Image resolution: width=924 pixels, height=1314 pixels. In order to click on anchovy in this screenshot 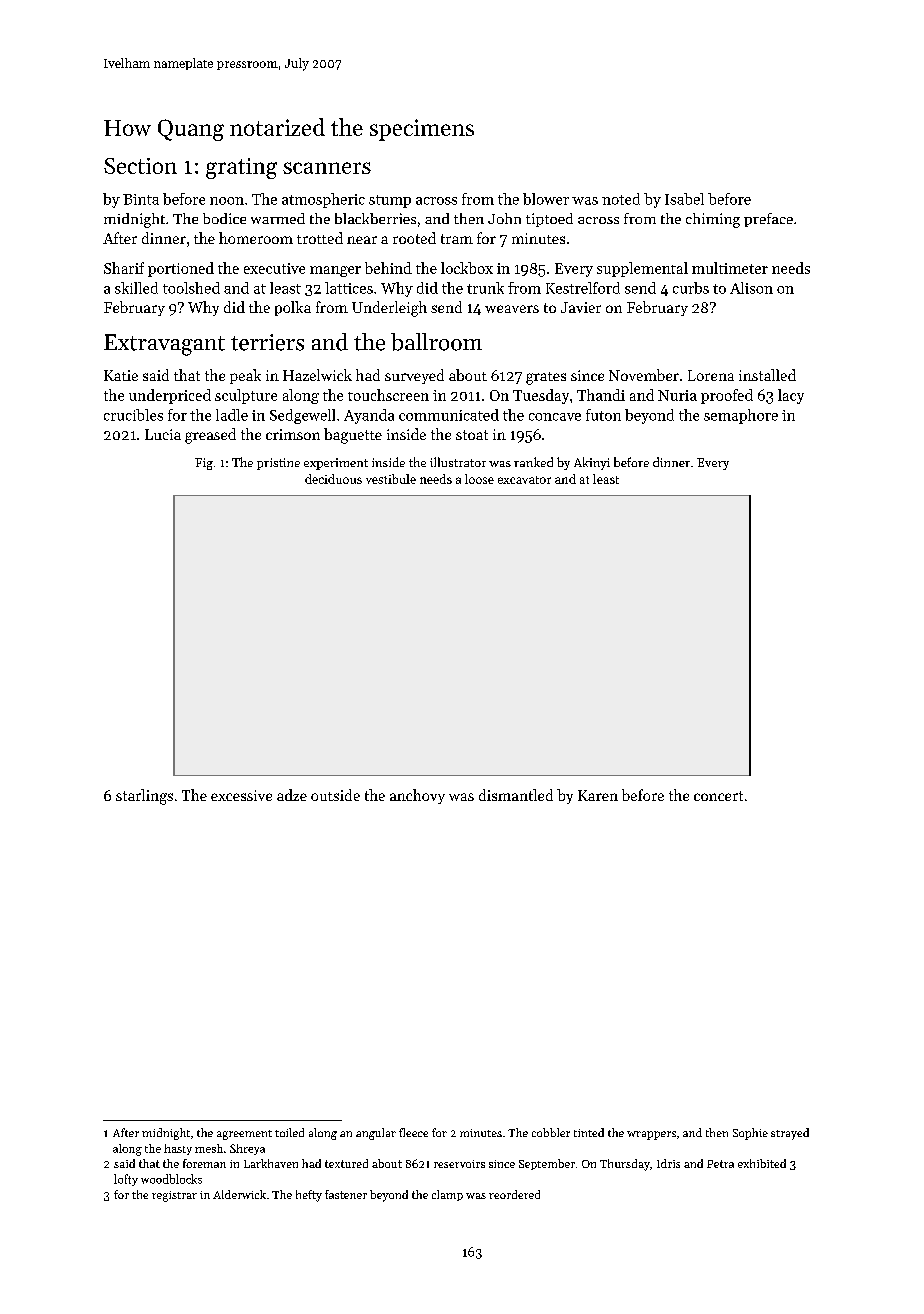, I will do `click(417, 796)`.
